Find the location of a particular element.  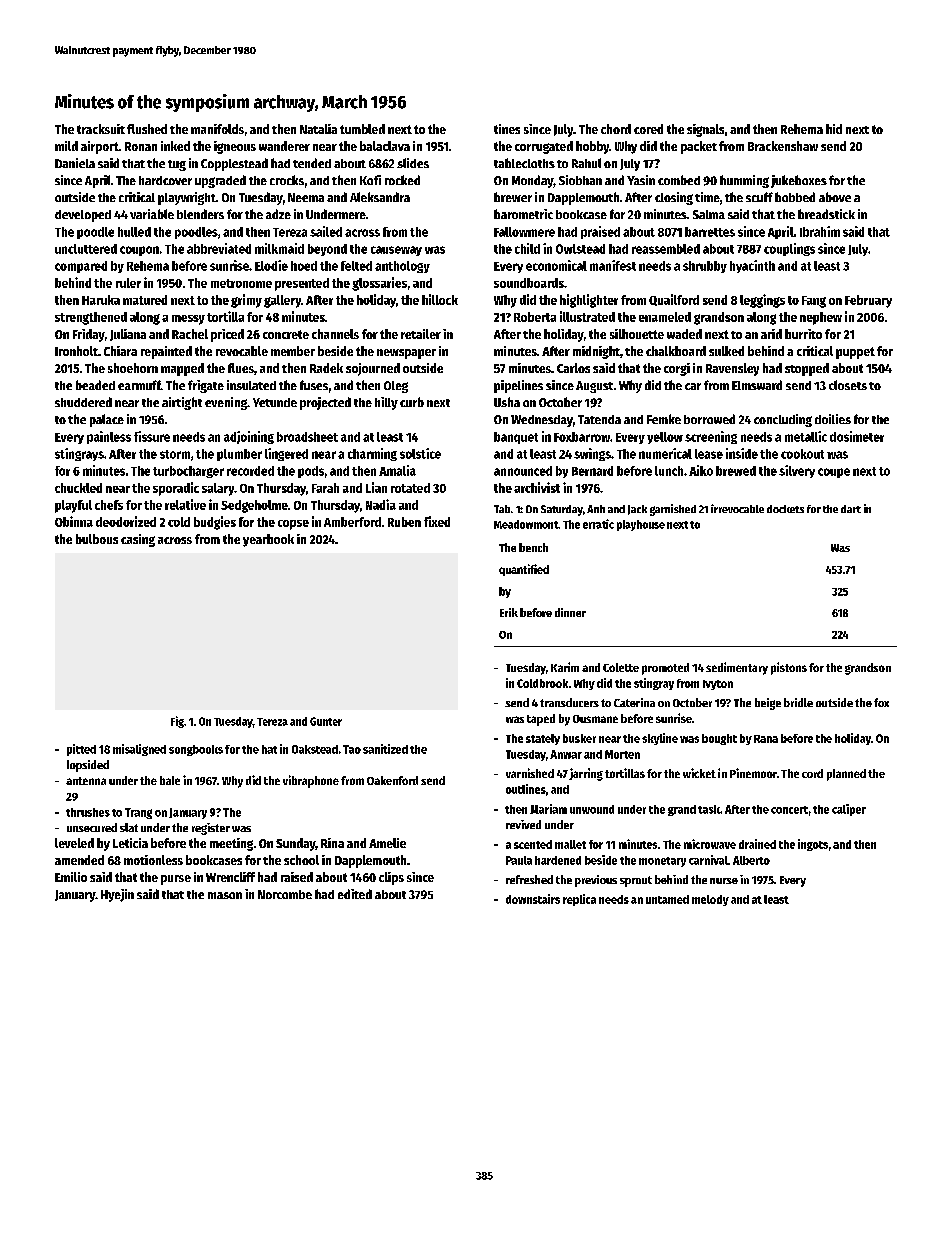

sulked is located at coordinates (726, 351).
